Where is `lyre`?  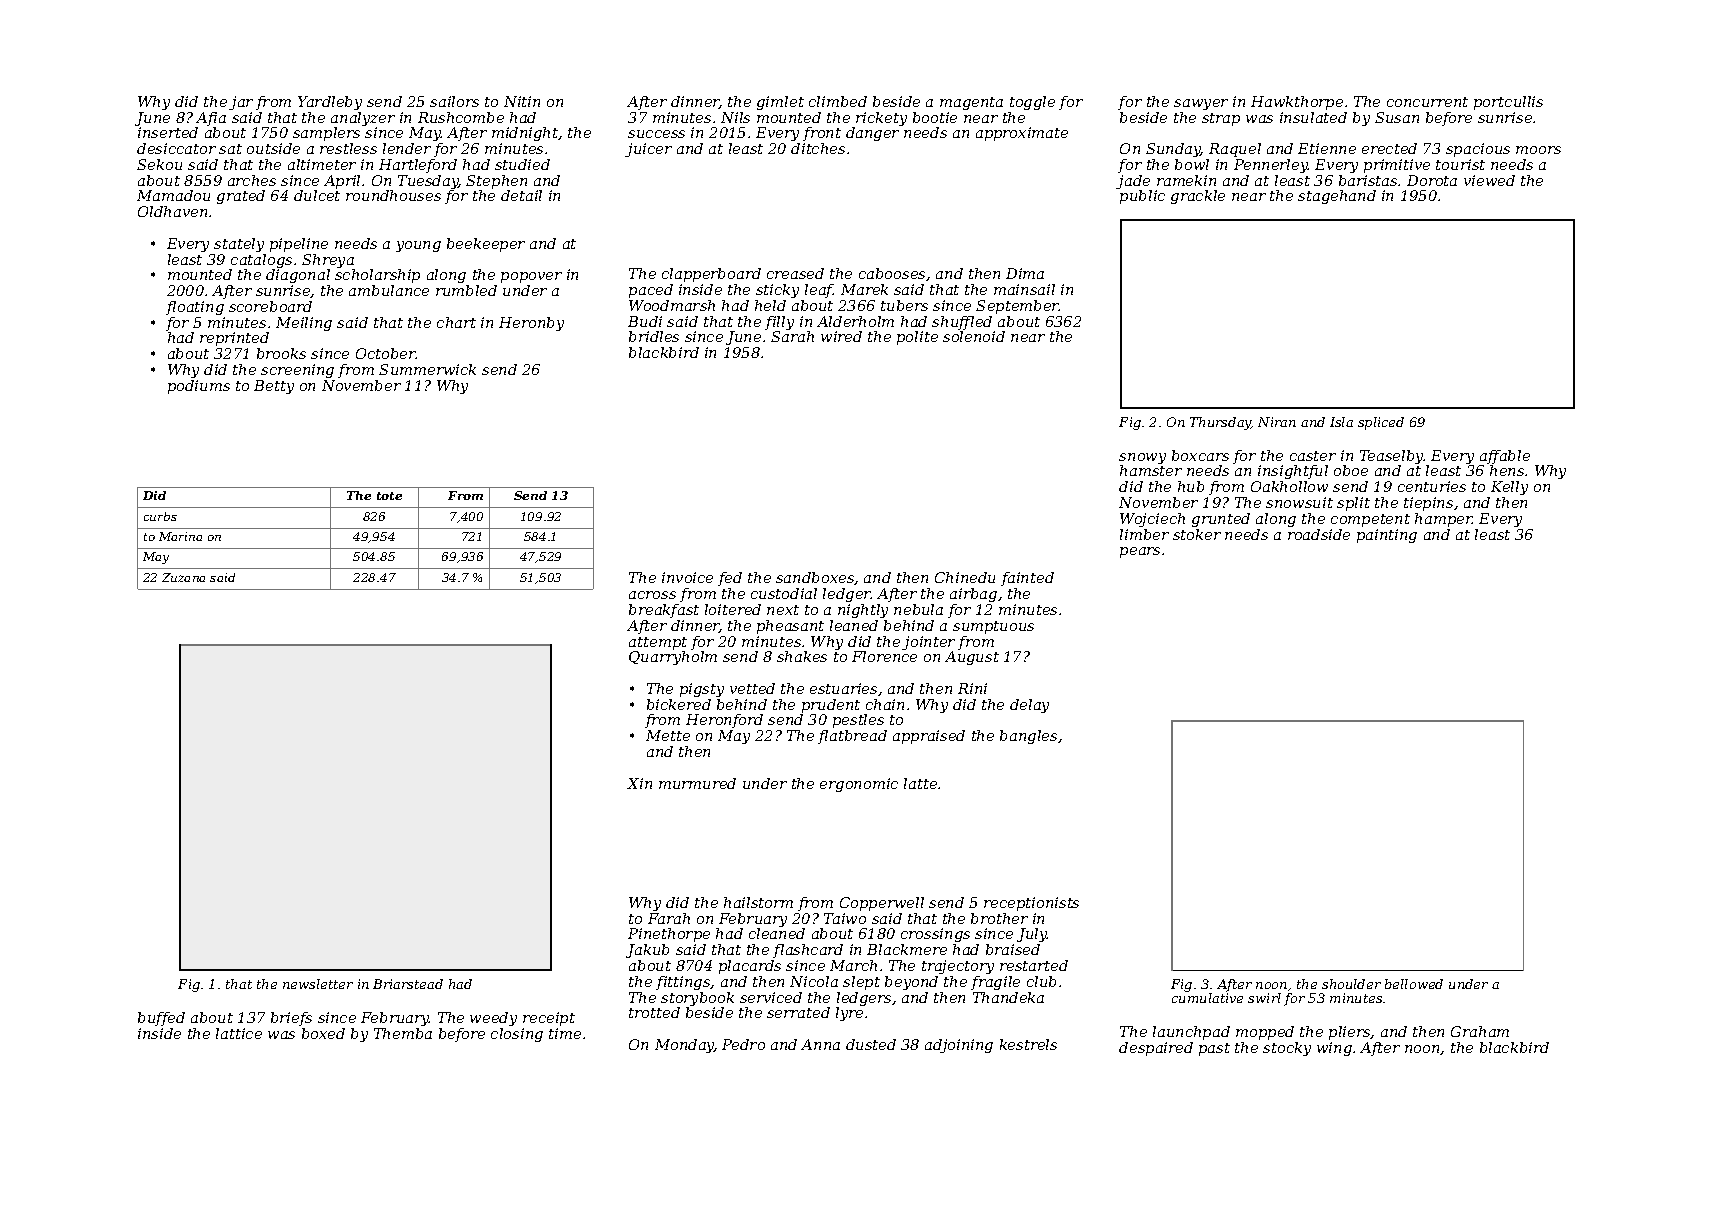 lyre is located at coordinates (849, 1014).
